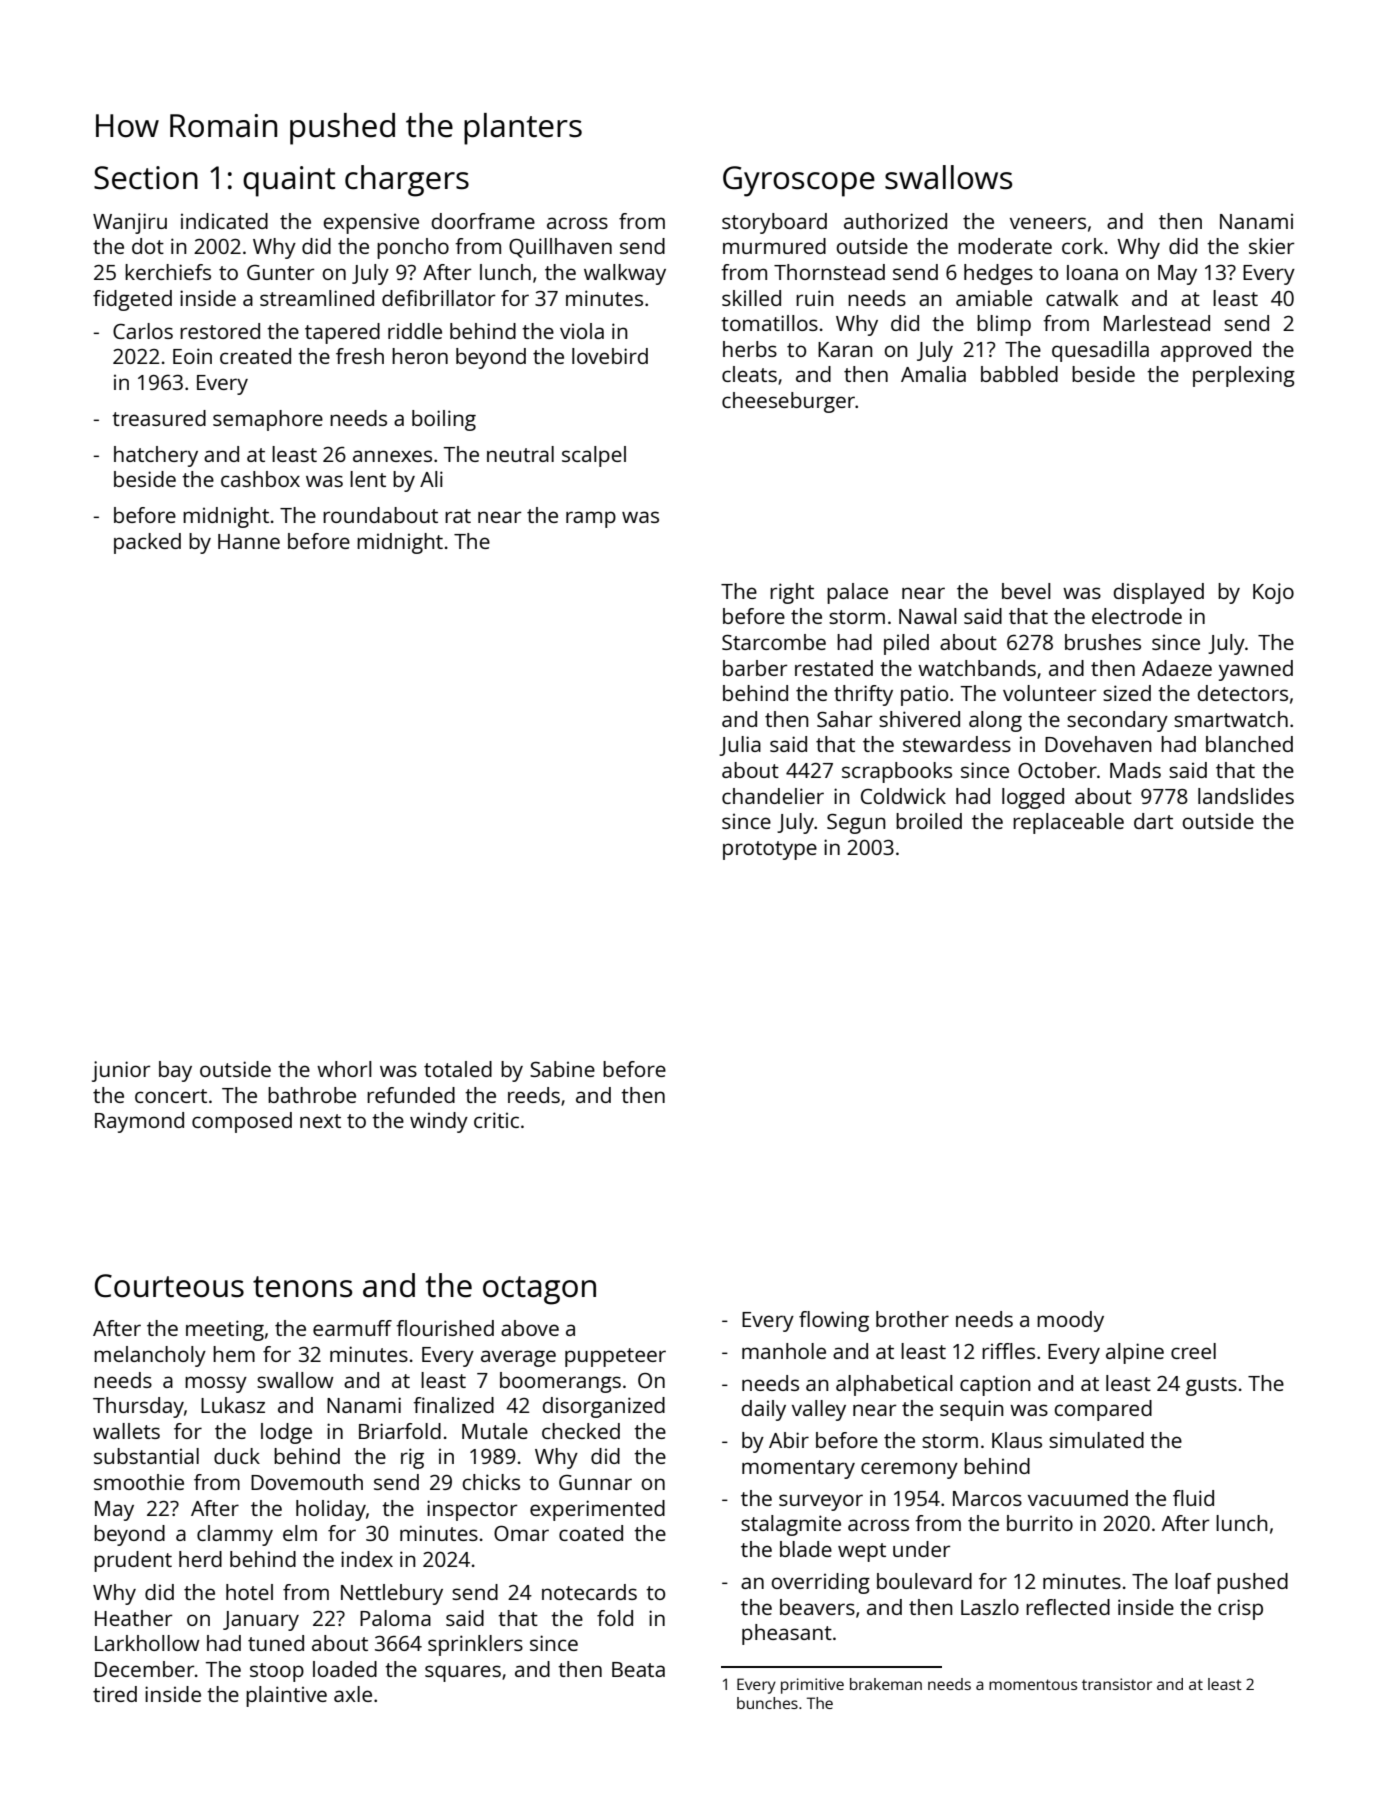  I want to click on blanched, so click(1249, 744).
